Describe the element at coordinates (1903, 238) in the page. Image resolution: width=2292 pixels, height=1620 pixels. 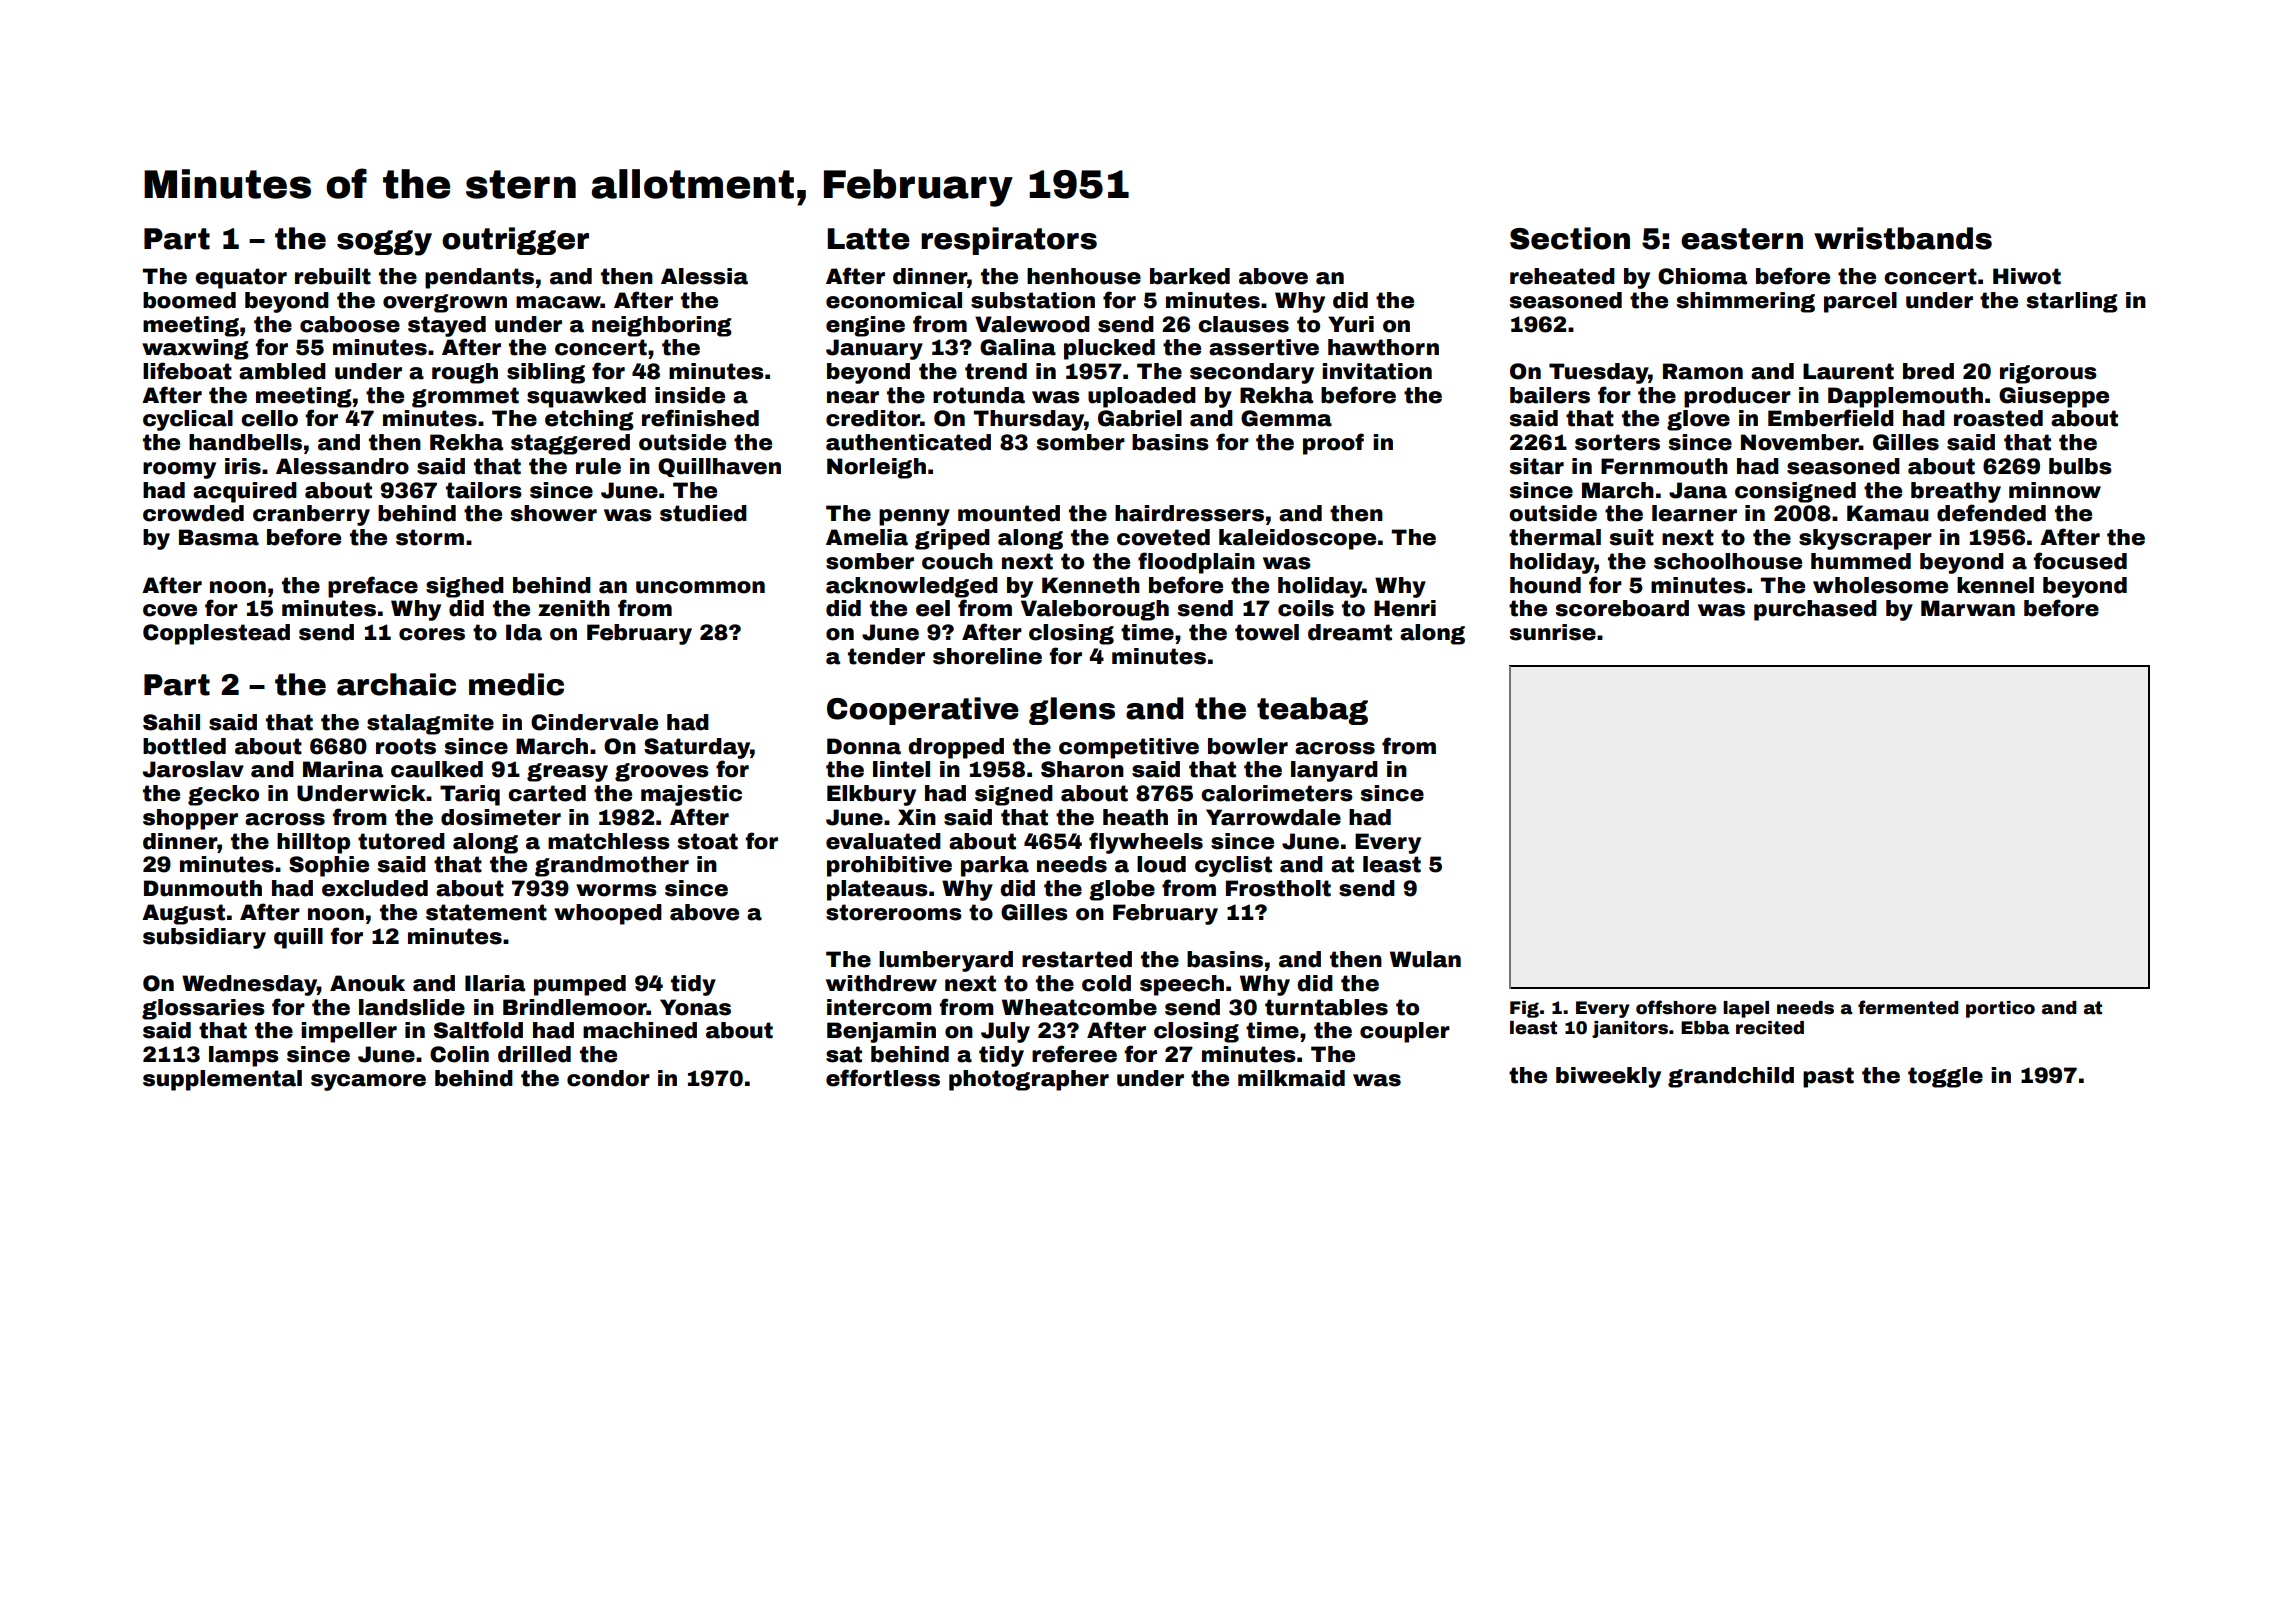
I see `wristbands` at that location.
